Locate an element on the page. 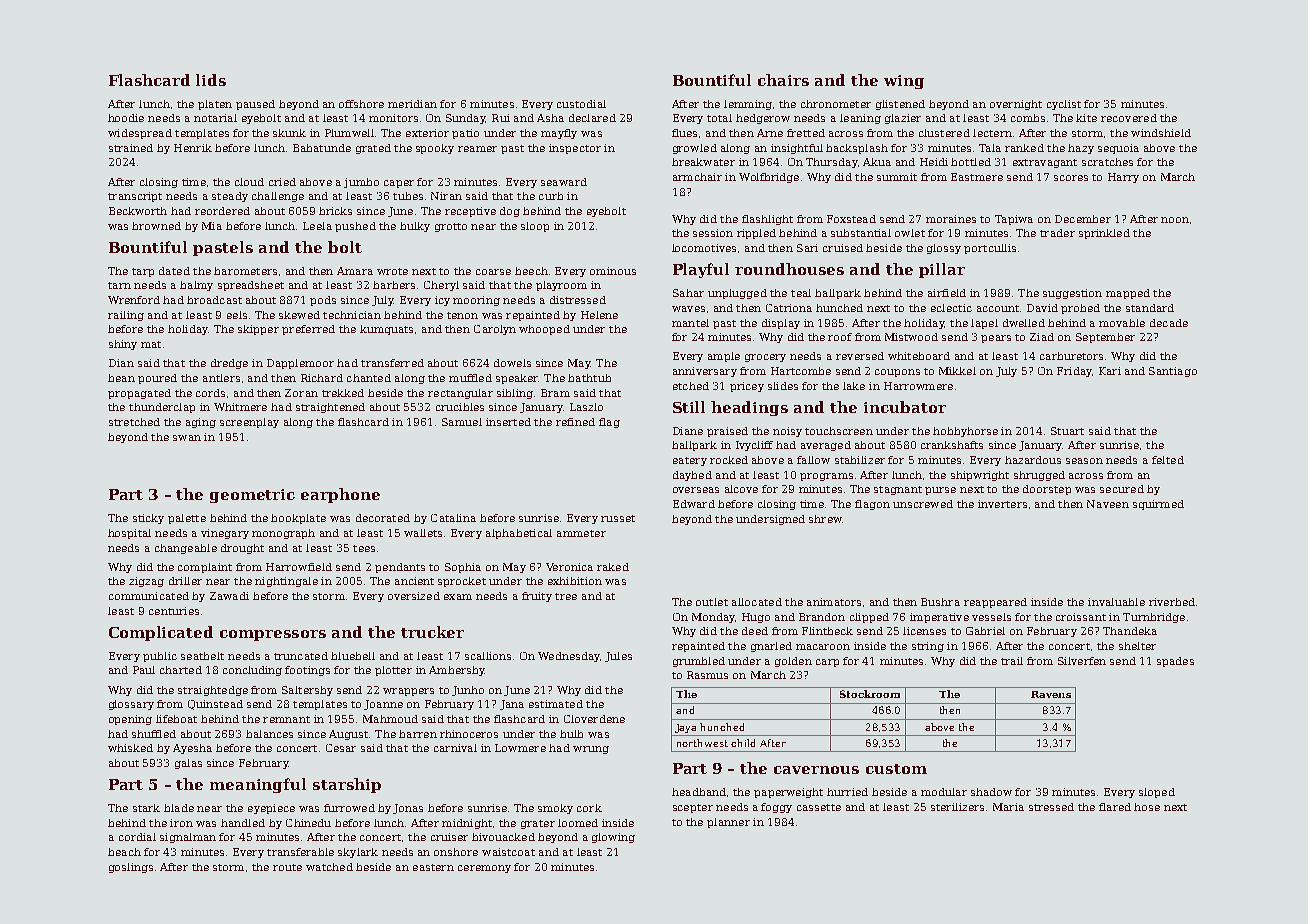 The image size is (1308, 924). watched is located at coordinates (329, 867).
